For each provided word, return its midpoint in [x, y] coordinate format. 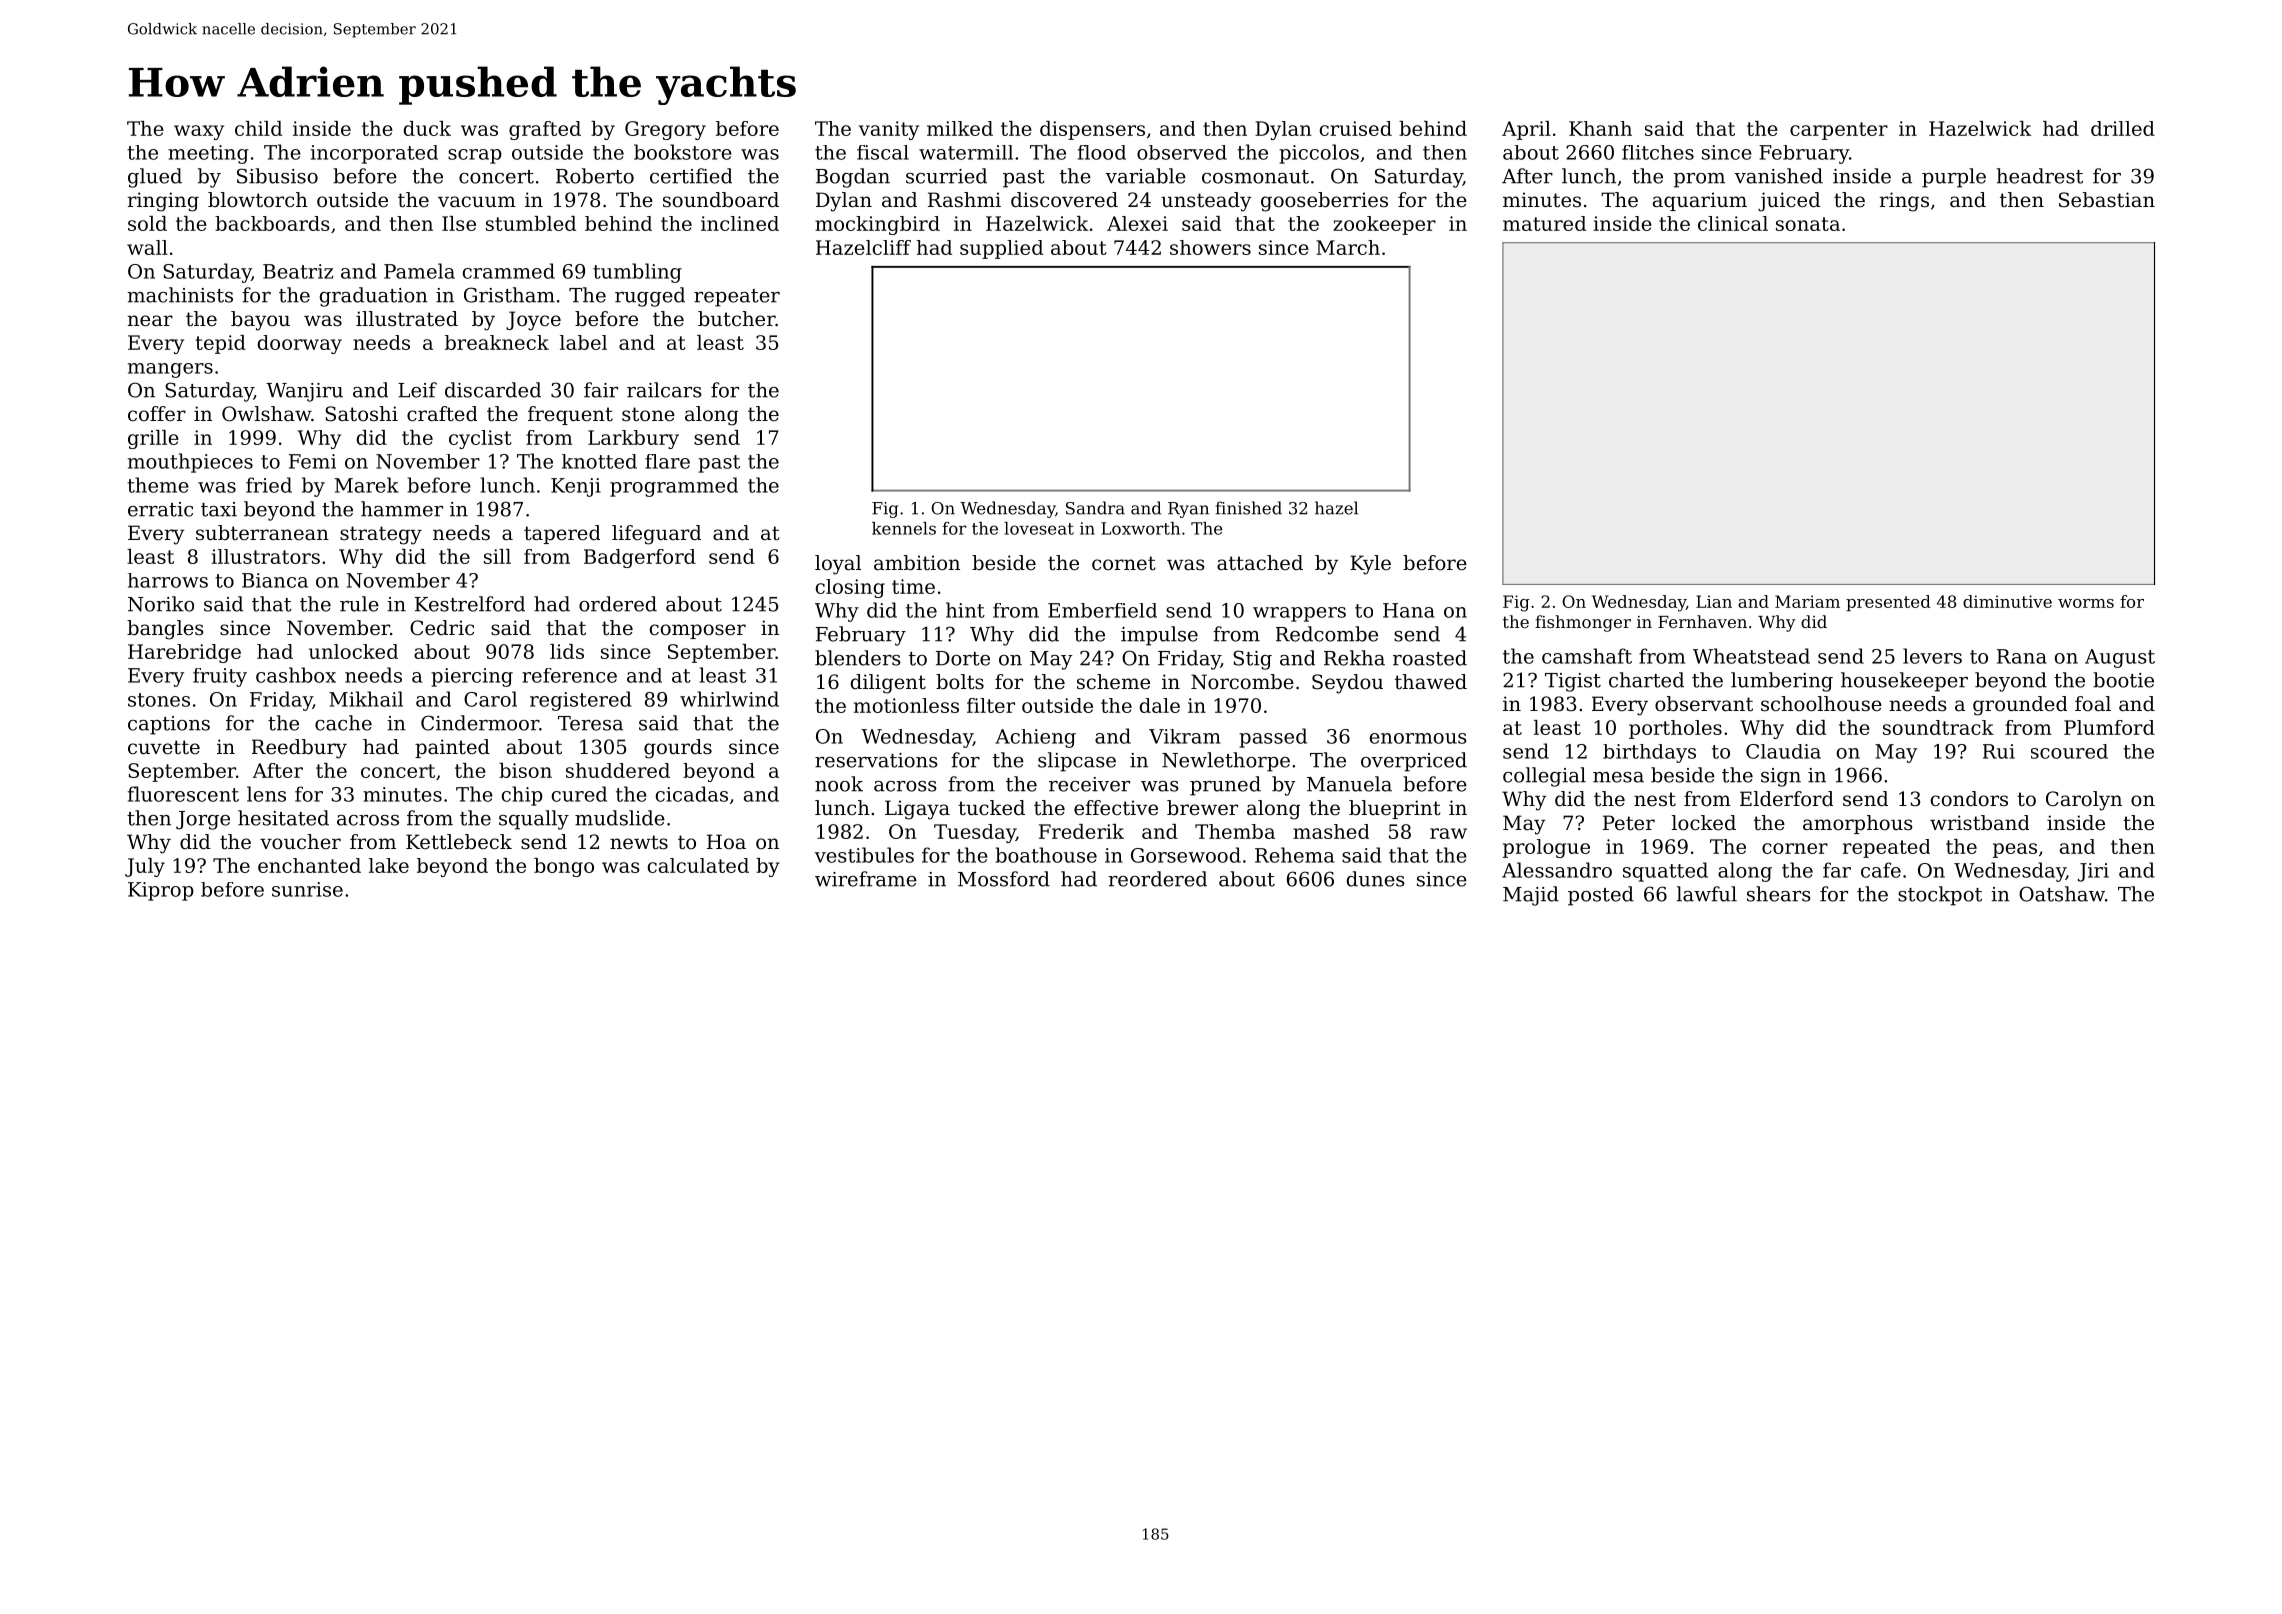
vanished [1778, 176]
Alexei [1137, 223]
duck [427, 128]
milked [960, 128]
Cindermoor [480, 723]
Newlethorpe [1226, 762]
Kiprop [161, 891]
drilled [2123, 128]
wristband [1979, 823]
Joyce [533, 321]
